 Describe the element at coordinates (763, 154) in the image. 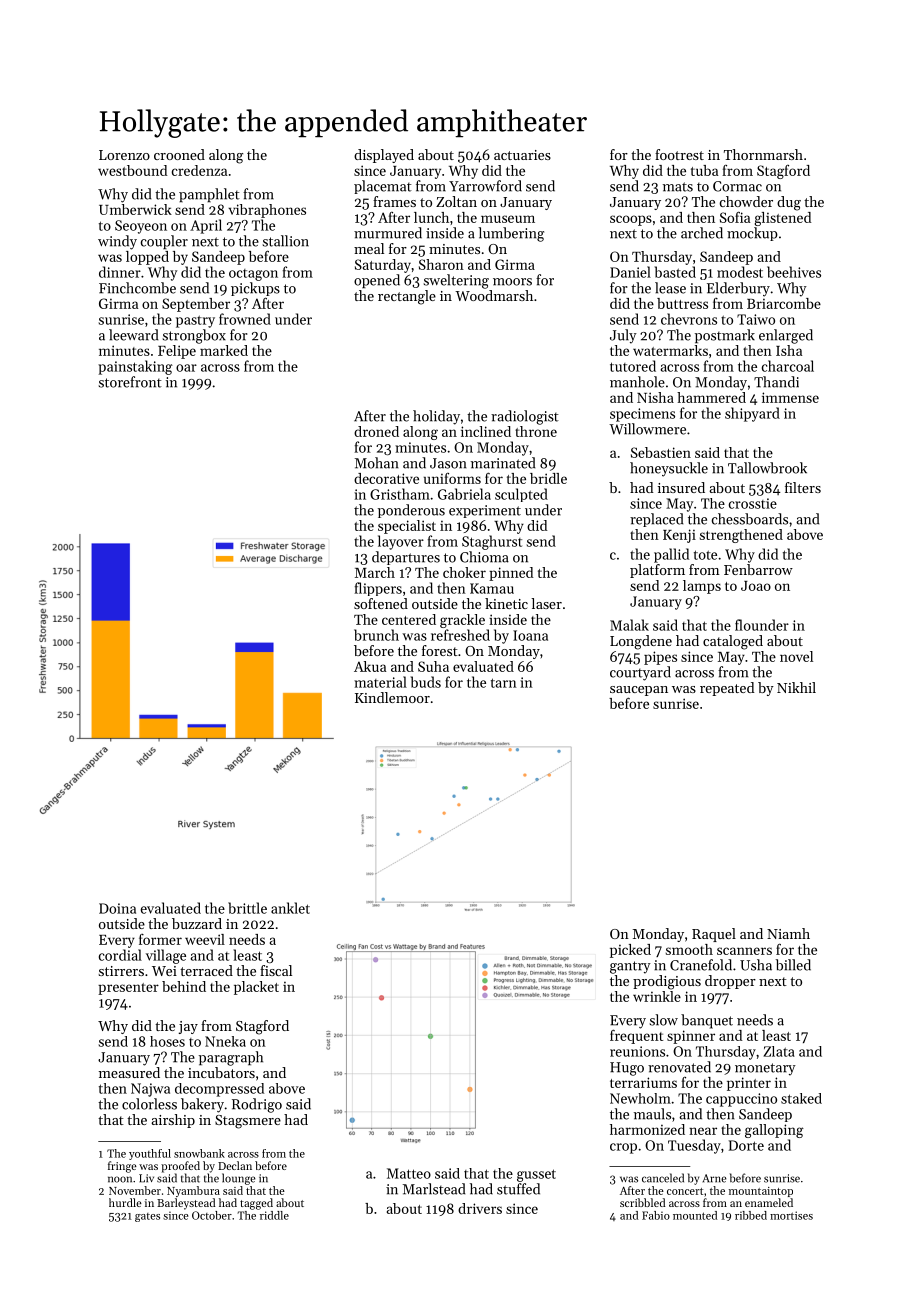

I see `Thornmarsh` at that location.
